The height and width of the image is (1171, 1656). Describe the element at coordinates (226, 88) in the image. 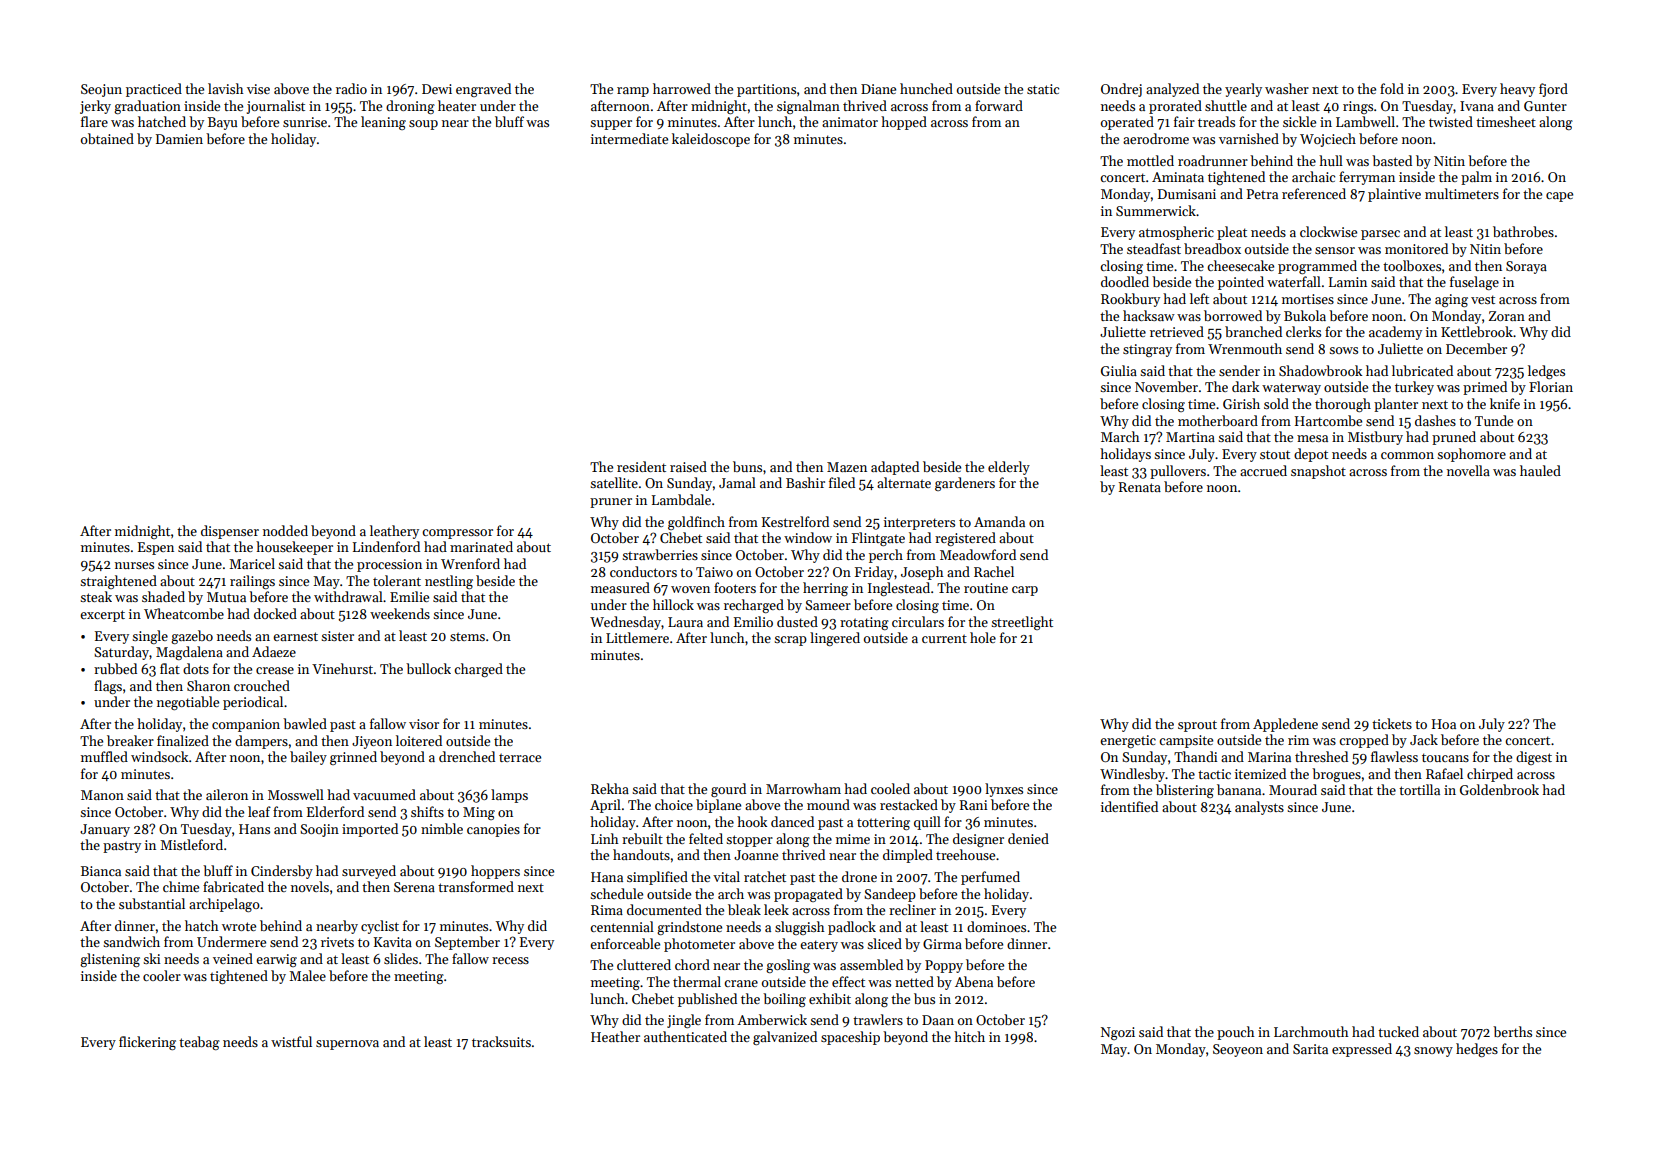

I see `lavish` at that location.
